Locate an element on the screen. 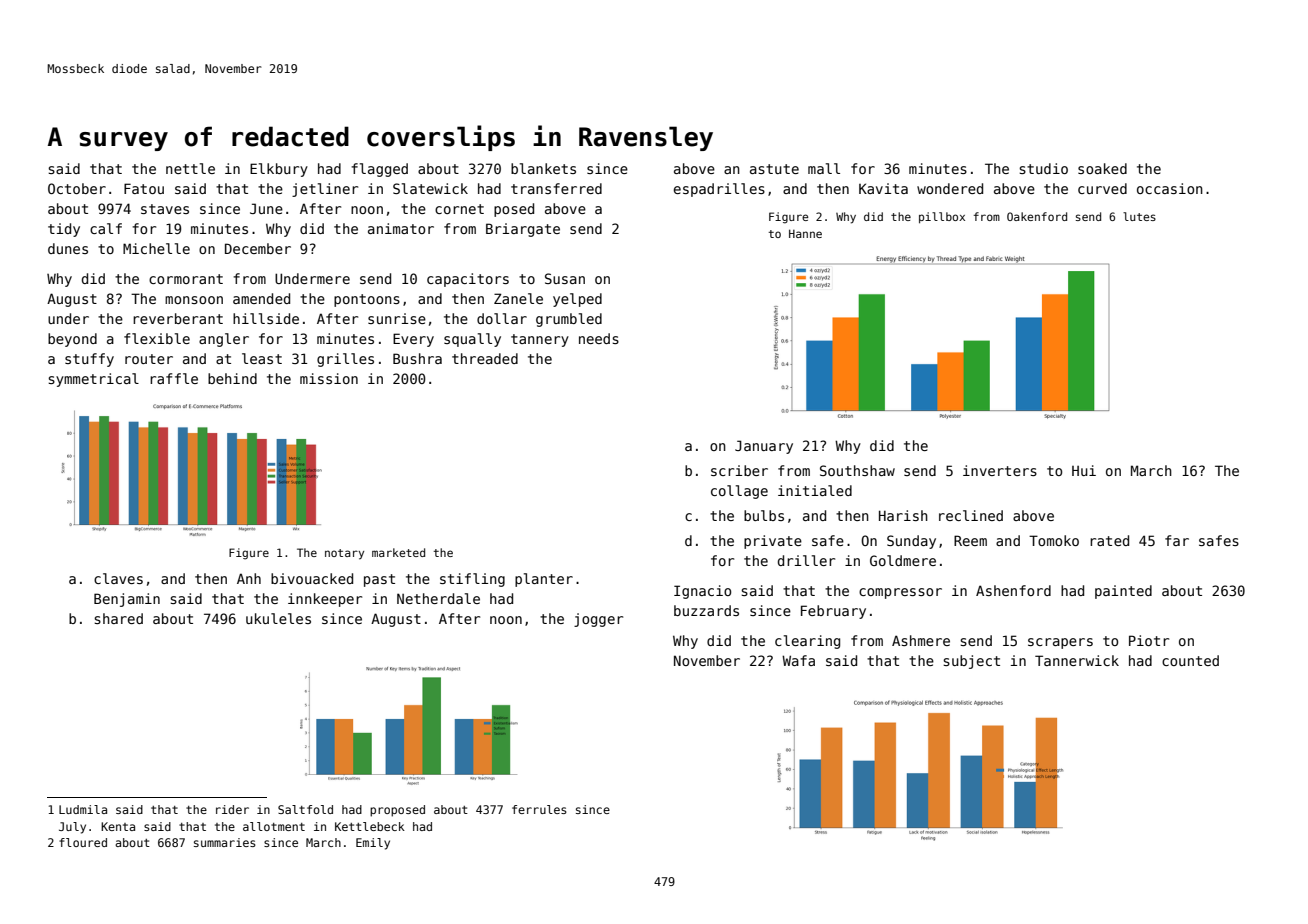 This screenshot has height=924, width=1308. beyond is located at coordinates (72, 340).
